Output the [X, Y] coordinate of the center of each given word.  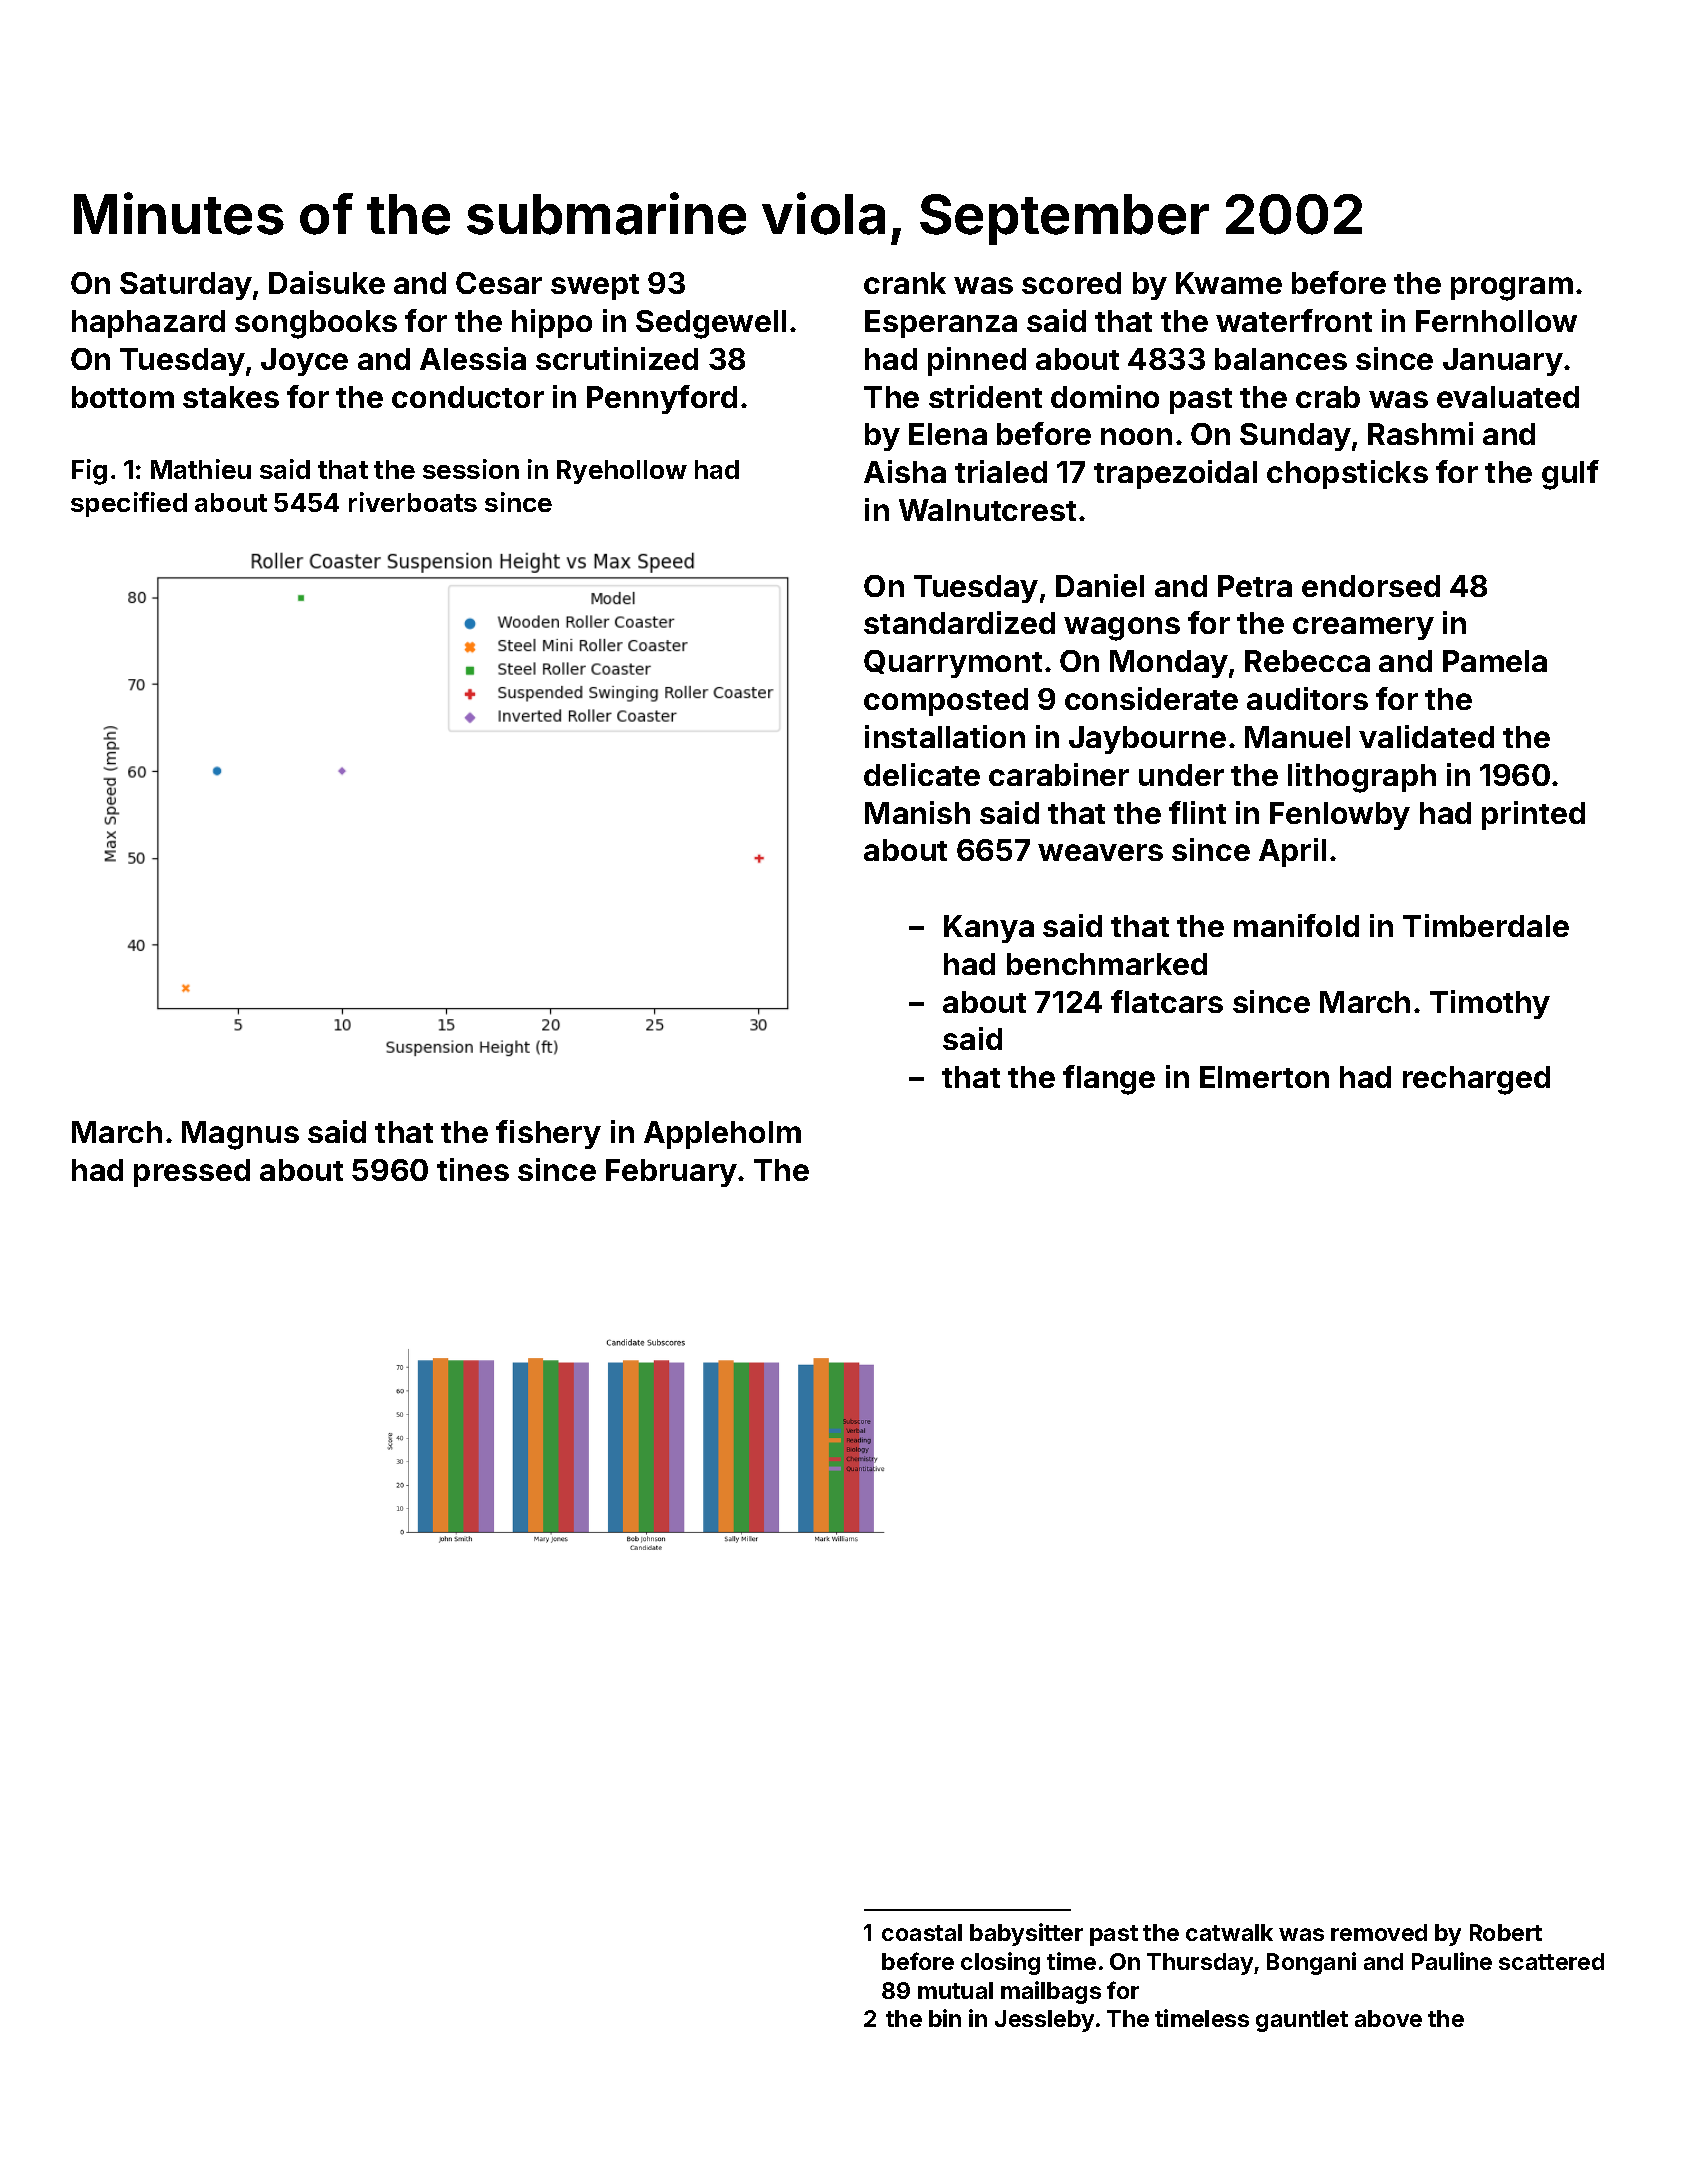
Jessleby [1044, 2021]
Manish [917, 812]
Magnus [240, 1135]
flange [1109, 1080]
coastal [922, 1932]
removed [1379, 1932]
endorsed [1371, 586]
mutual [955, 1990]
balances [1281, 359]
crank [905, 283]
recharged [1476, 1080]
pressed [192, 1173]
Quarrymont [953, 664]
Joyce [304, 362]
